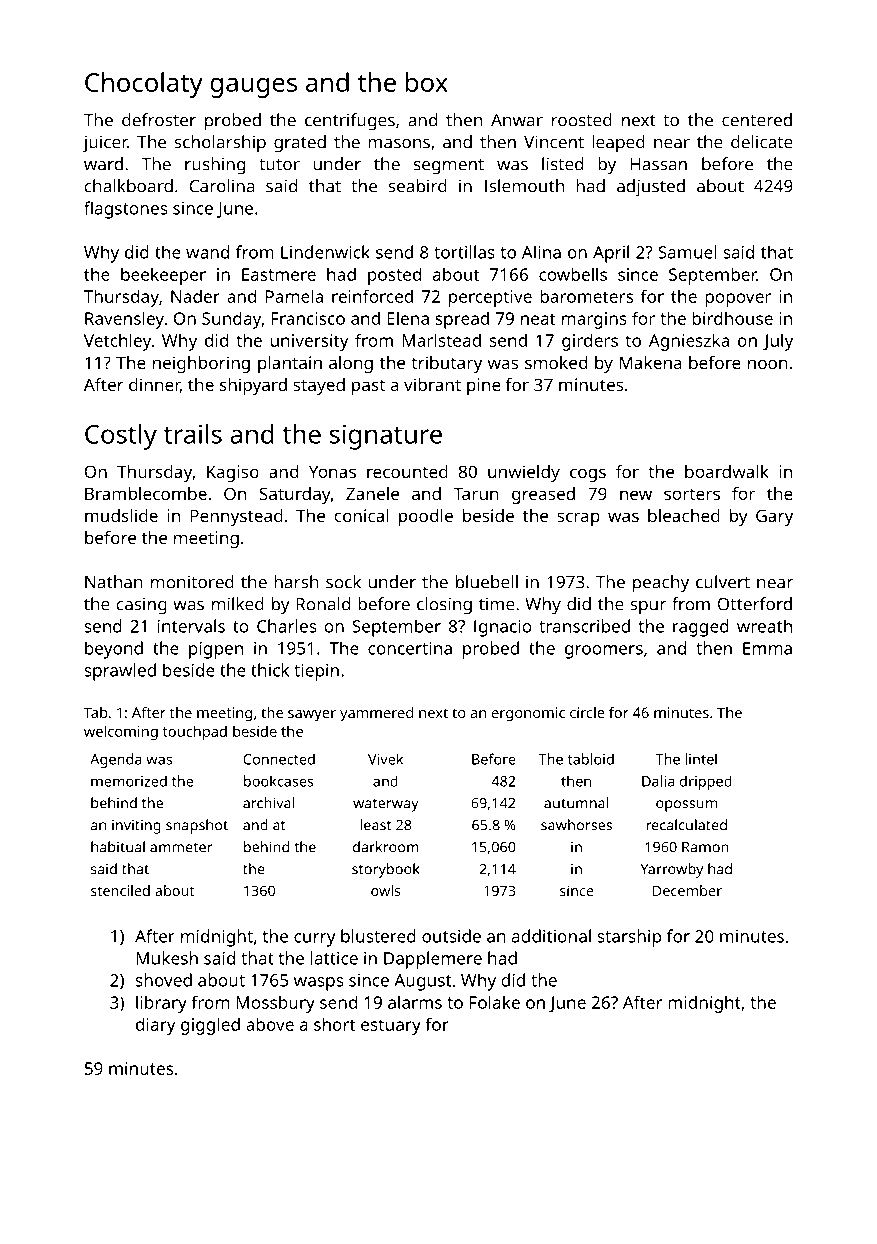 The height and width of the image is (1244, 877). What do you see at coordinates (269, 803) in the image?
I see `archival` at bounding box center [269, 803].
